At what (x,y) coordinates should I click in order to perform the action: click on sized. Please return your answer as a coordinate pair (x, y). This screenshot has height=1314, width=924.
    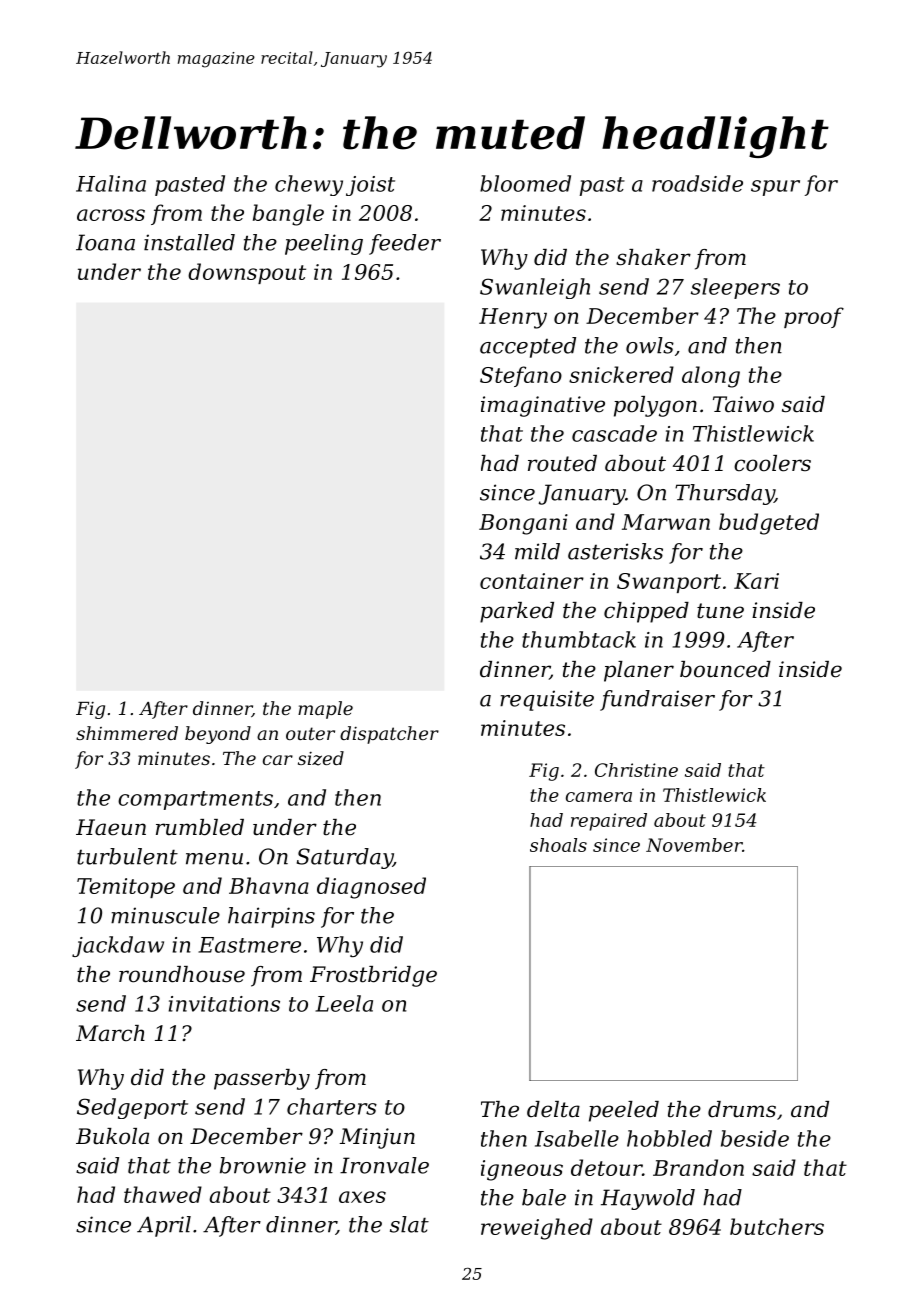
    Looking at the image, I should click on (321, 758).
